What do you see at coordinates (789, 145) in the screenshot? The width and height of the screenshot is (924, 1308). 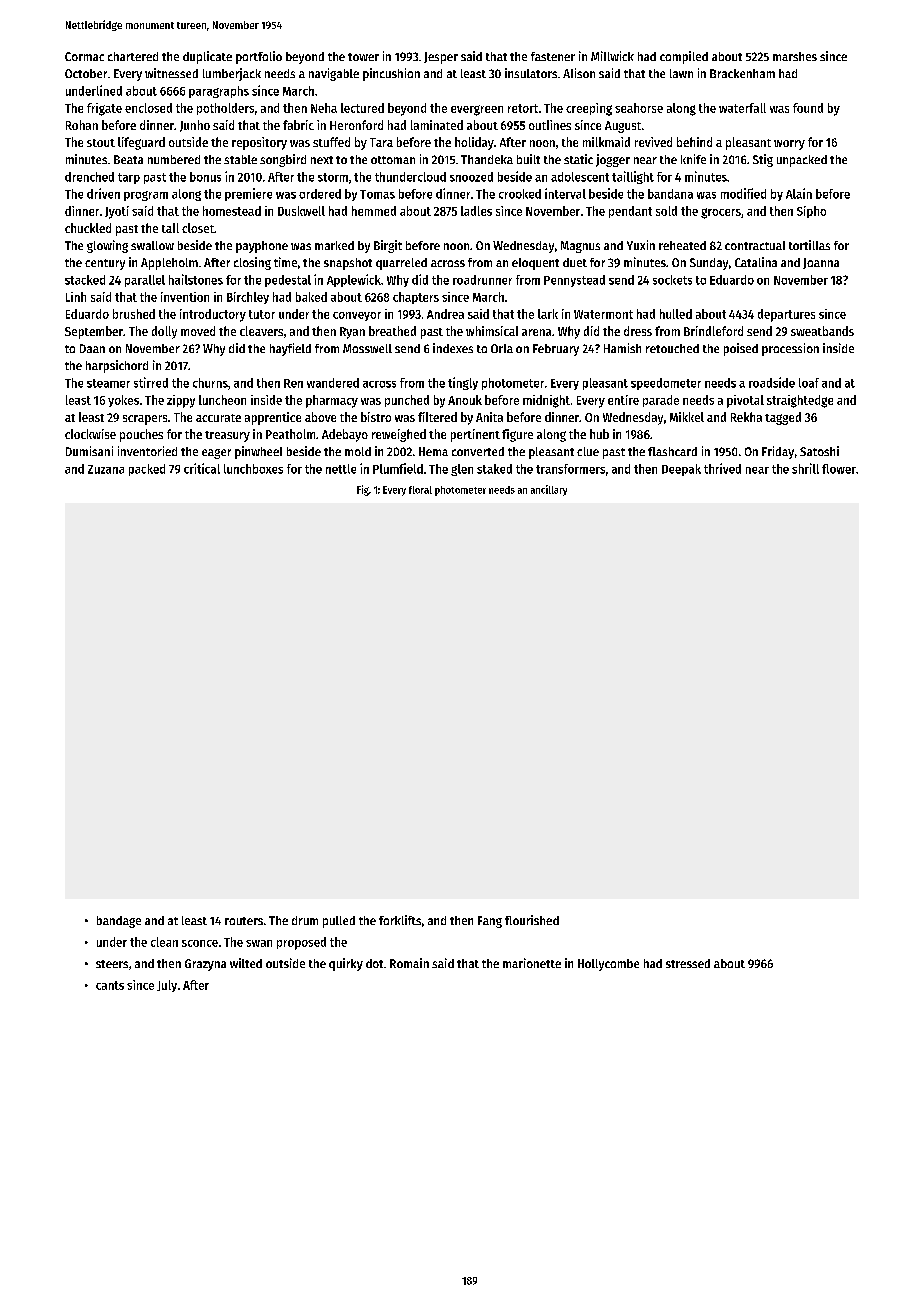 I see `worry` at bounding box center [789, 145].
